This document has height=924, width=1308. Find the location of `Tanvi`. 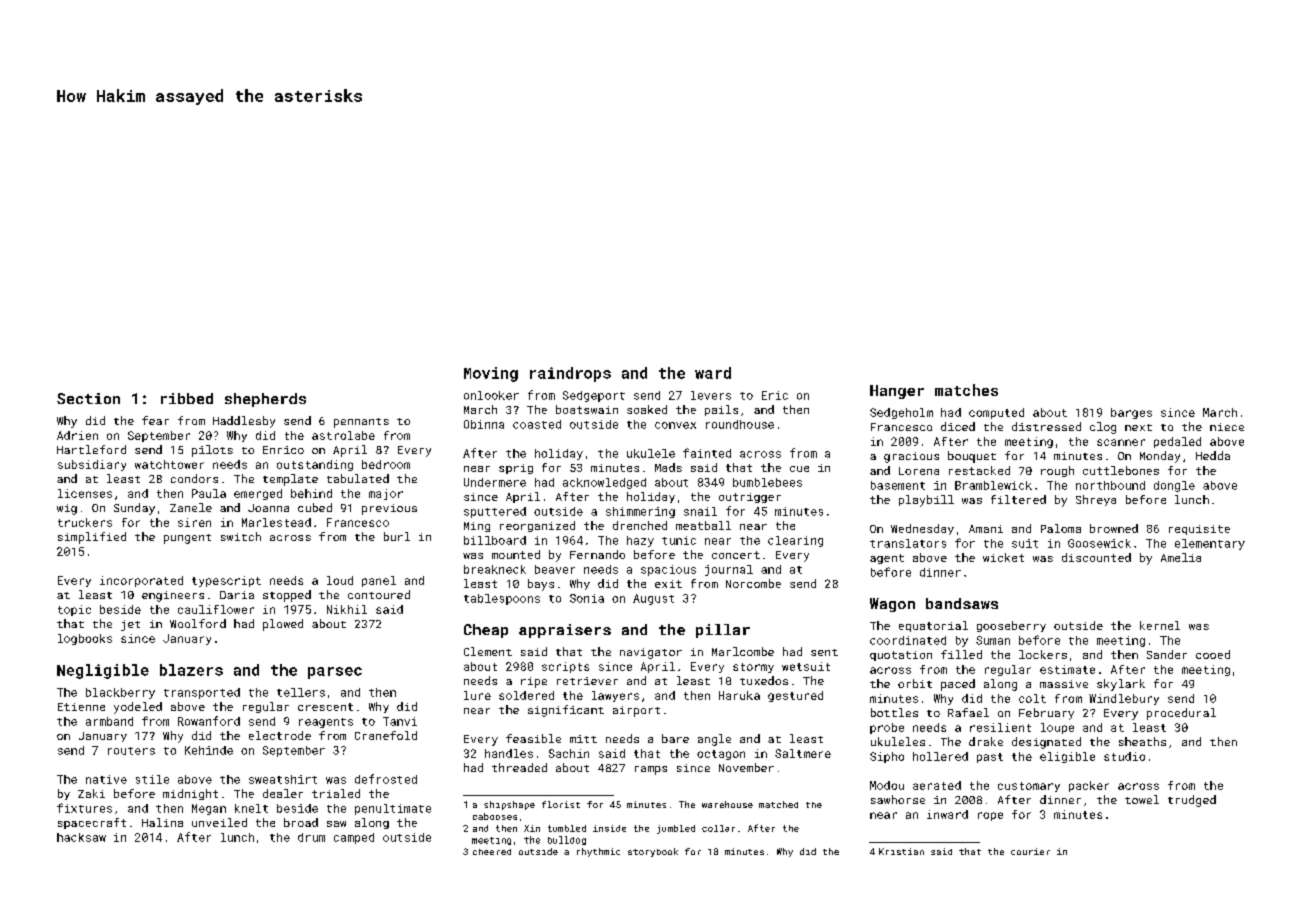

Tanvi is located at coordinates (400, 721).
